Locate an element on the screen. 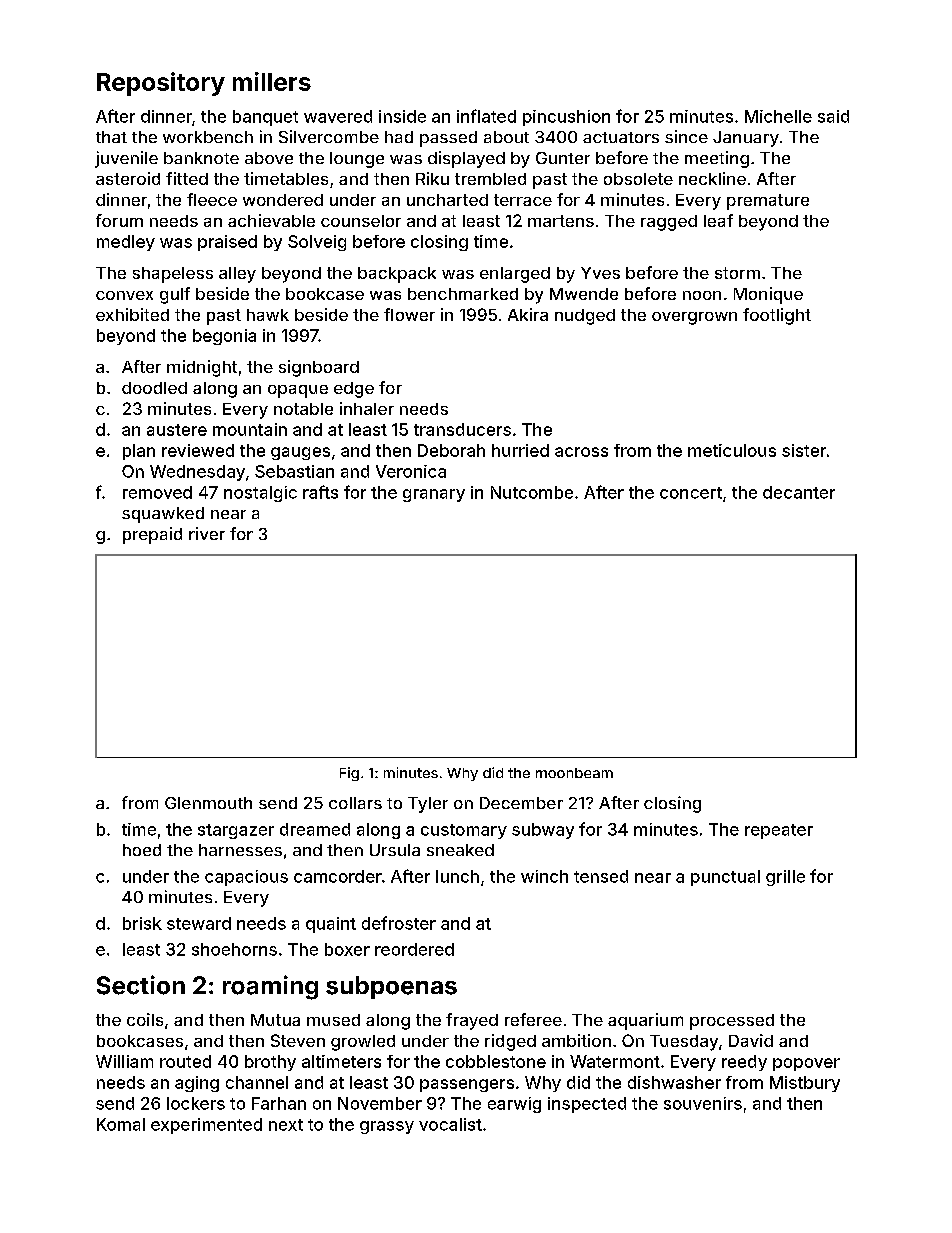 The image size is (952, 1233). overgrown is located at coordinates (694, 318).
